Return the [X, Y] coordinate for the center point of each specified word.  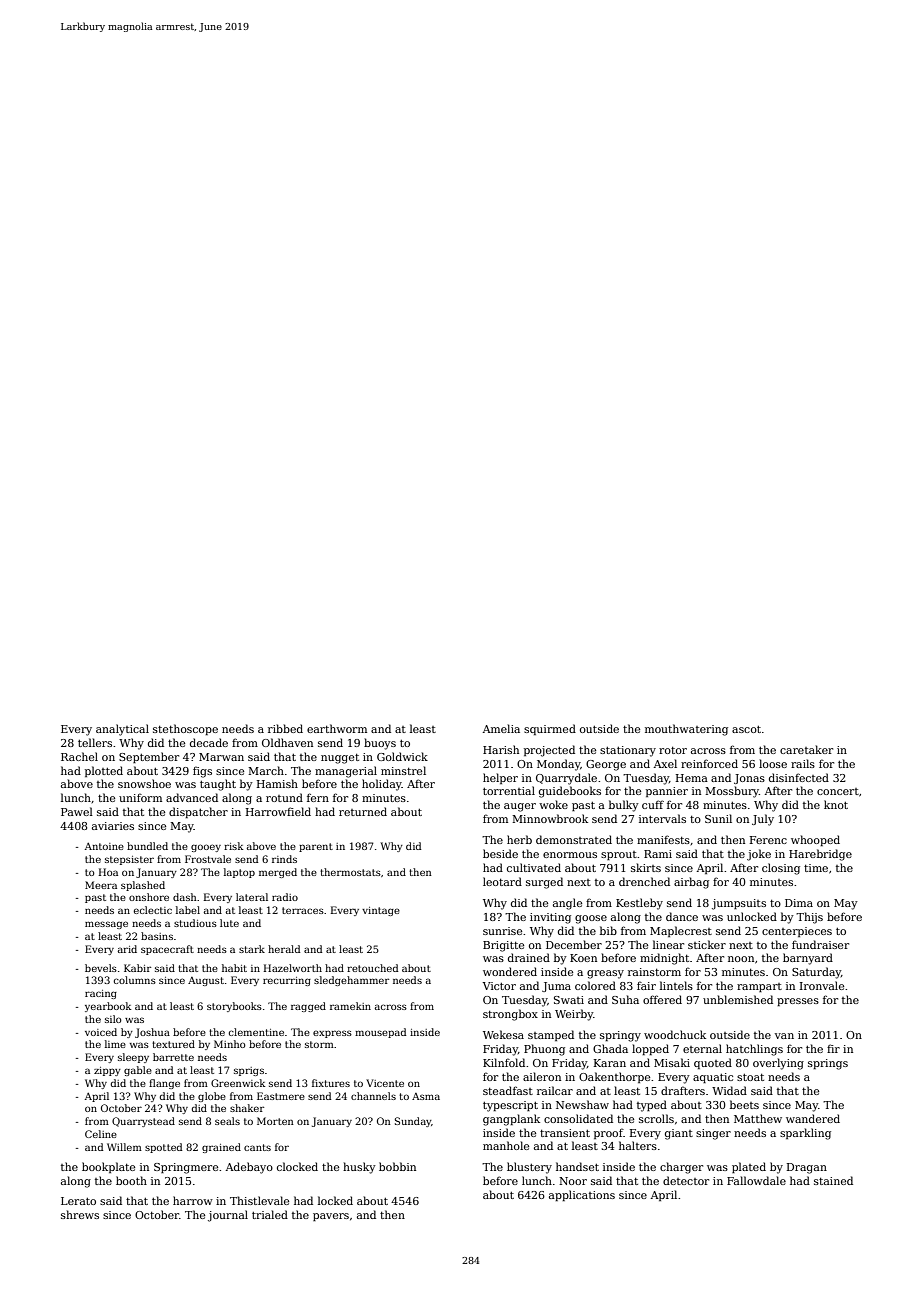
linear [668, 944]
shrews [80, 1214]
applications [582, 1195]
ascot [746, 729]
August [206, 981]
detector [686, 1180]
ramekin [350, 1006]
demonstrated [574, 839]
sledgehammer [351, 981]
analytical [122, 730]
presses [798, 1002]
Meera [101, 885]
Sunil [718, 818]
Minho [230, 1044]
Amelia [501, 728]
